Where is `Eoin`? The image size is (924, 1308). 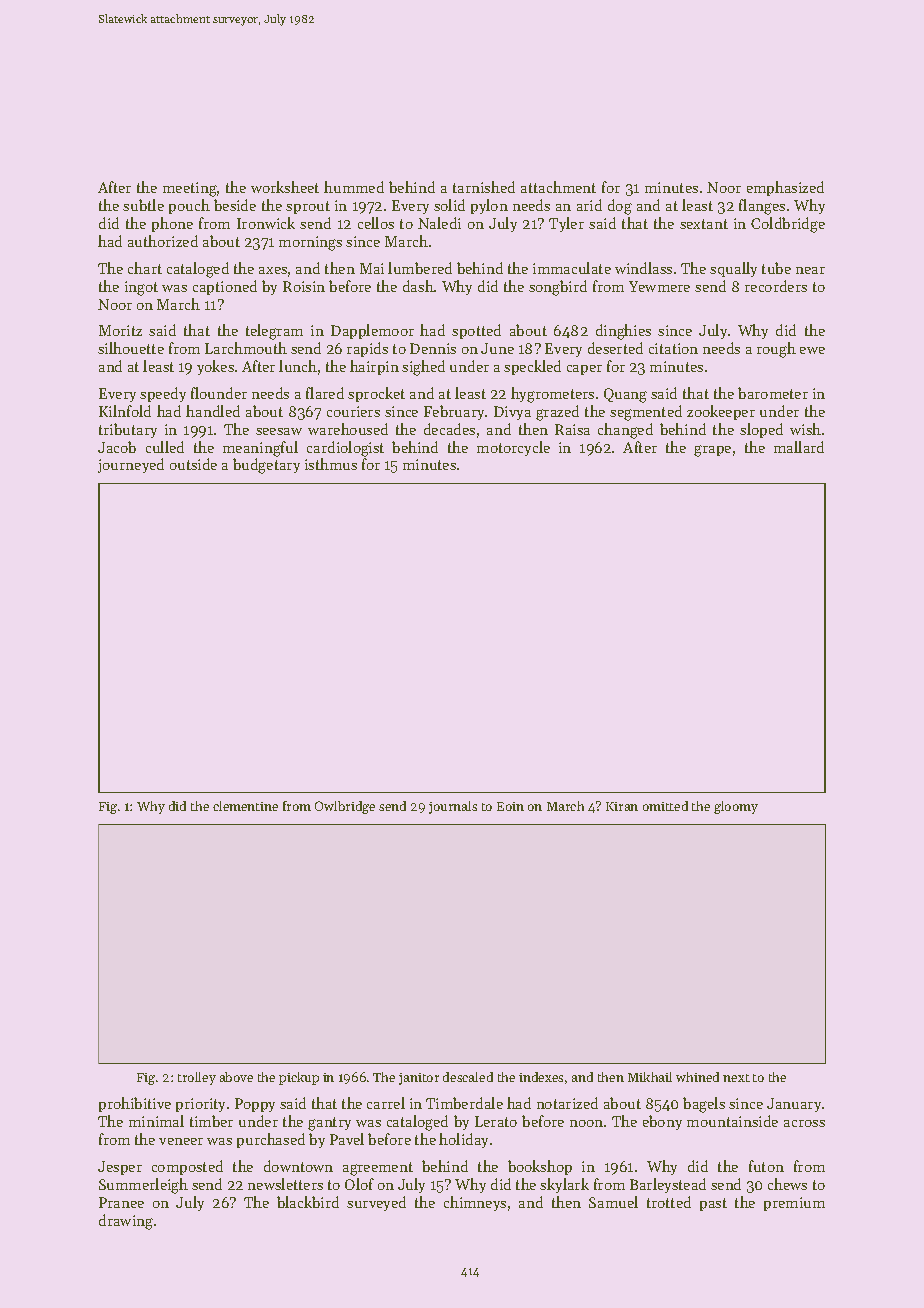 Eoin is located at coordinates (510, 806).
